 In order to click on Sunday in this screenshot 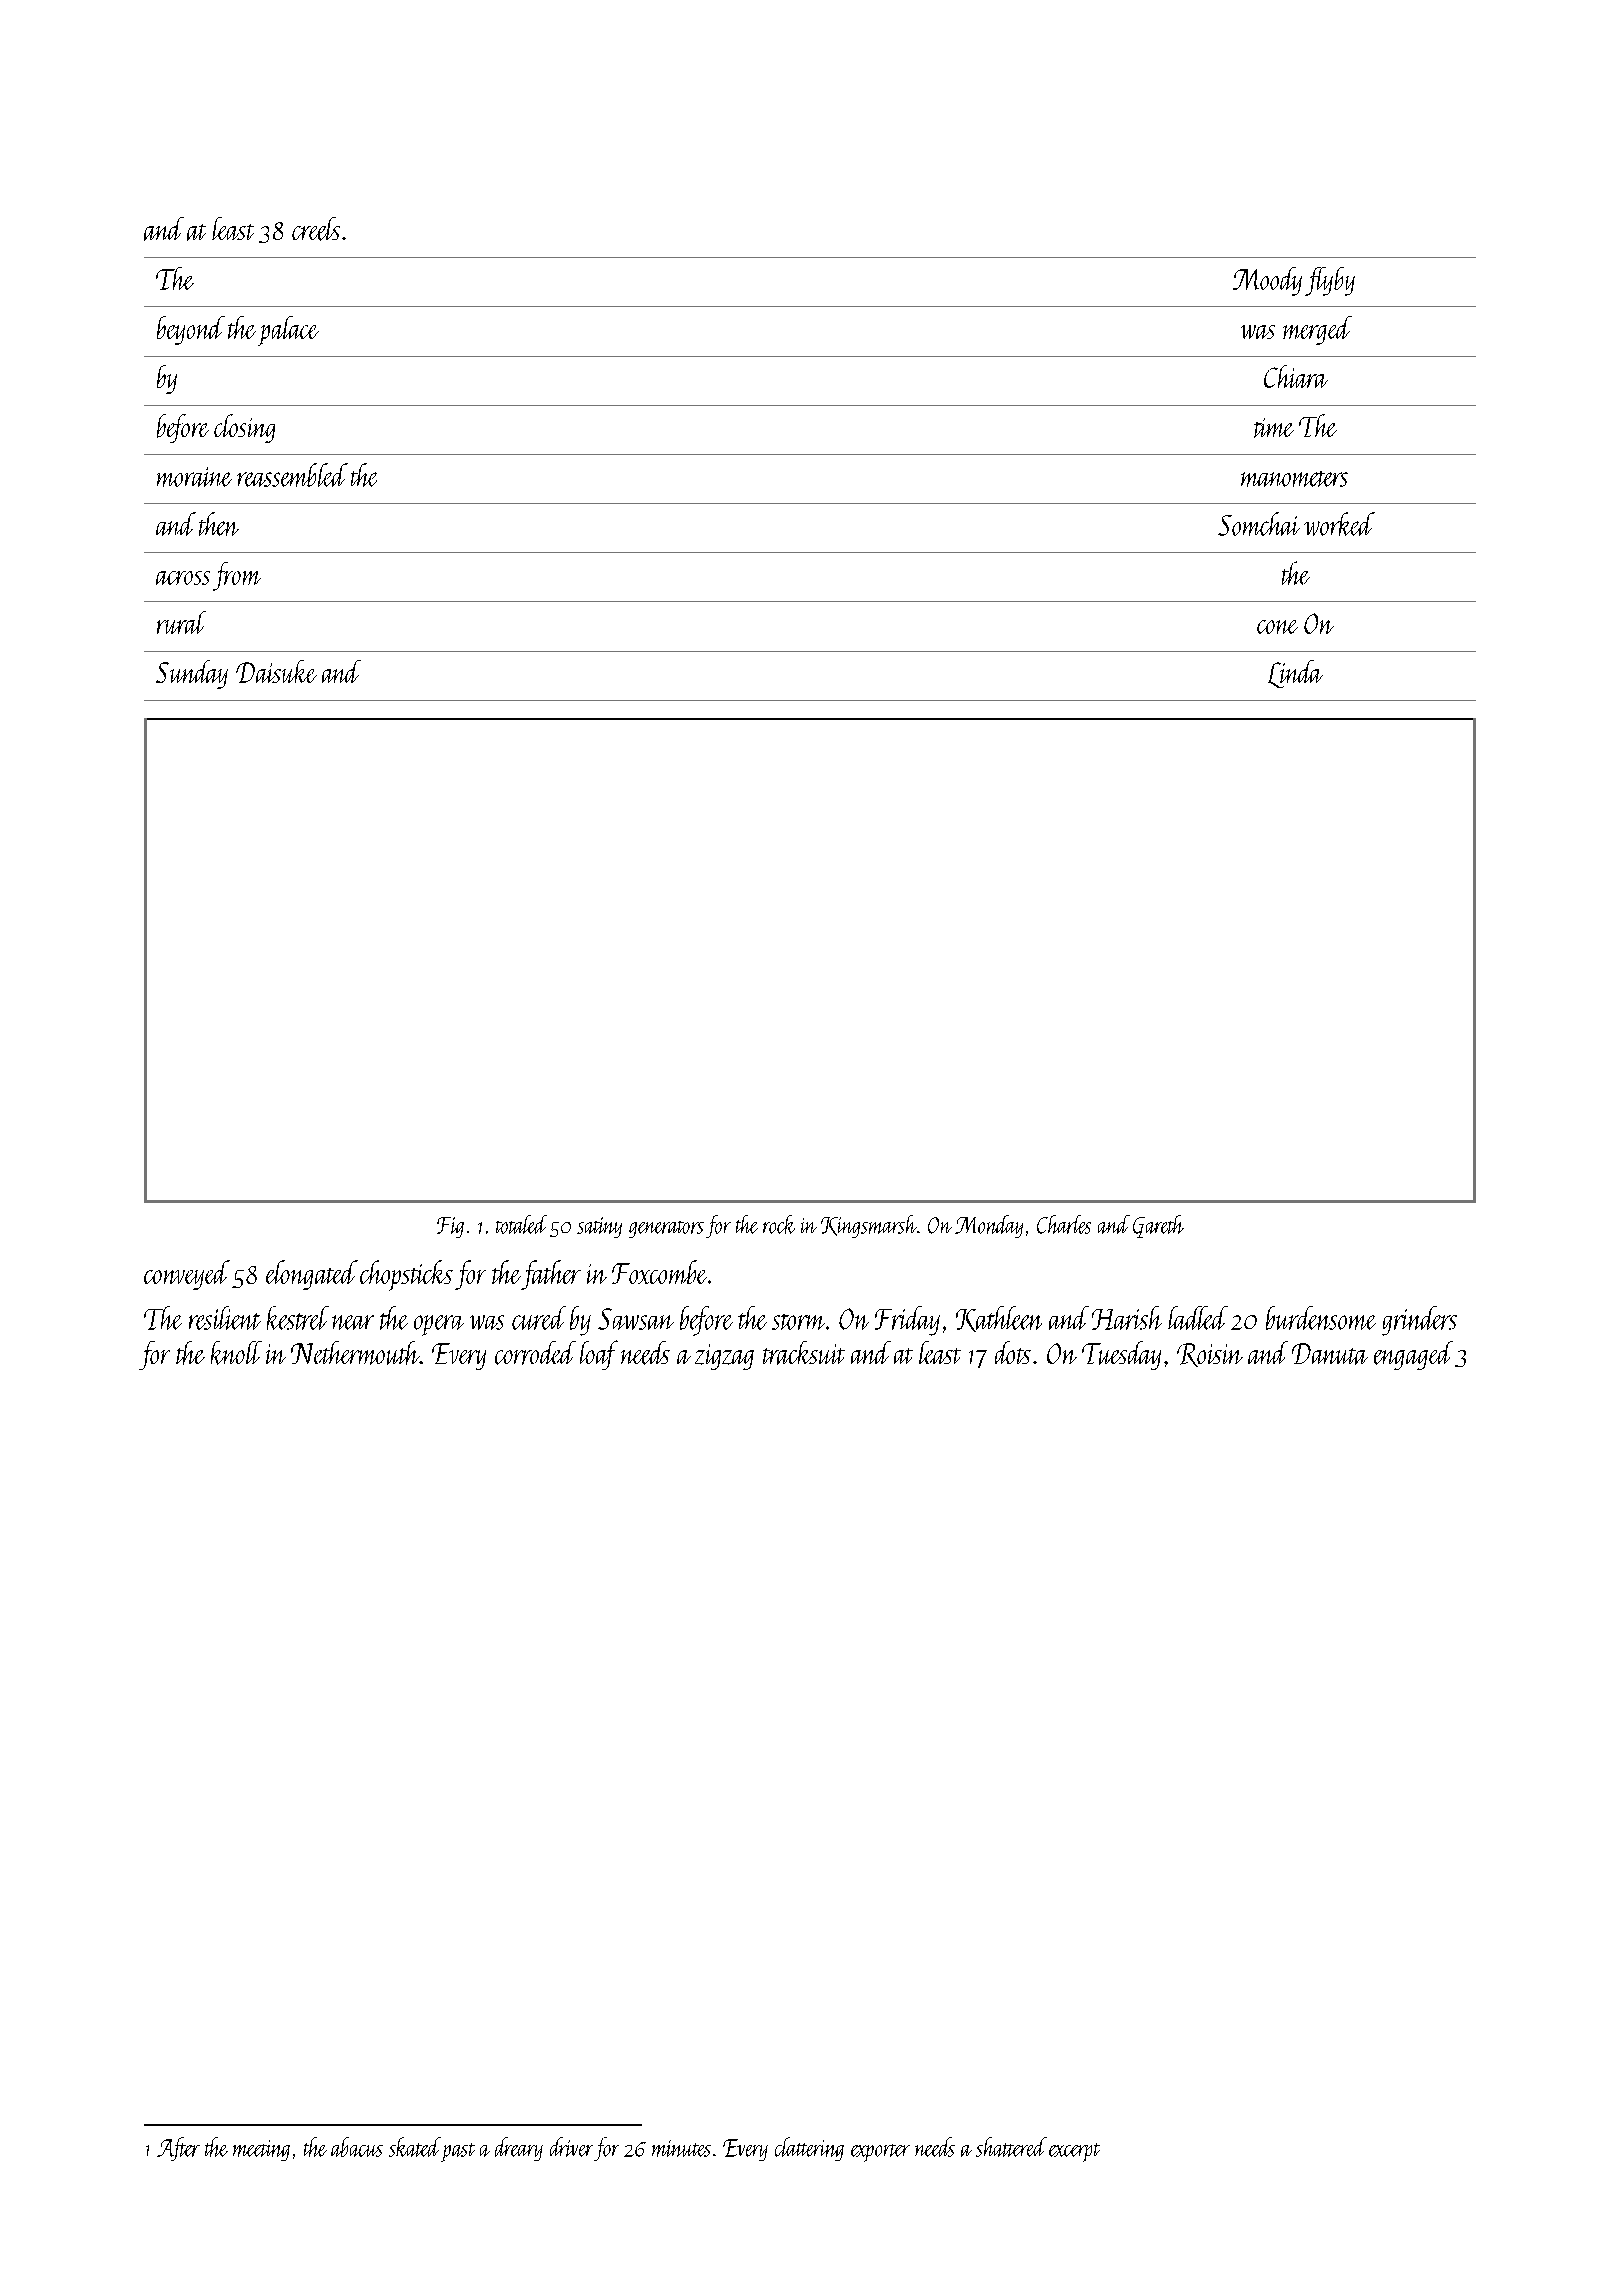, I will do `click(192, 674)`.
